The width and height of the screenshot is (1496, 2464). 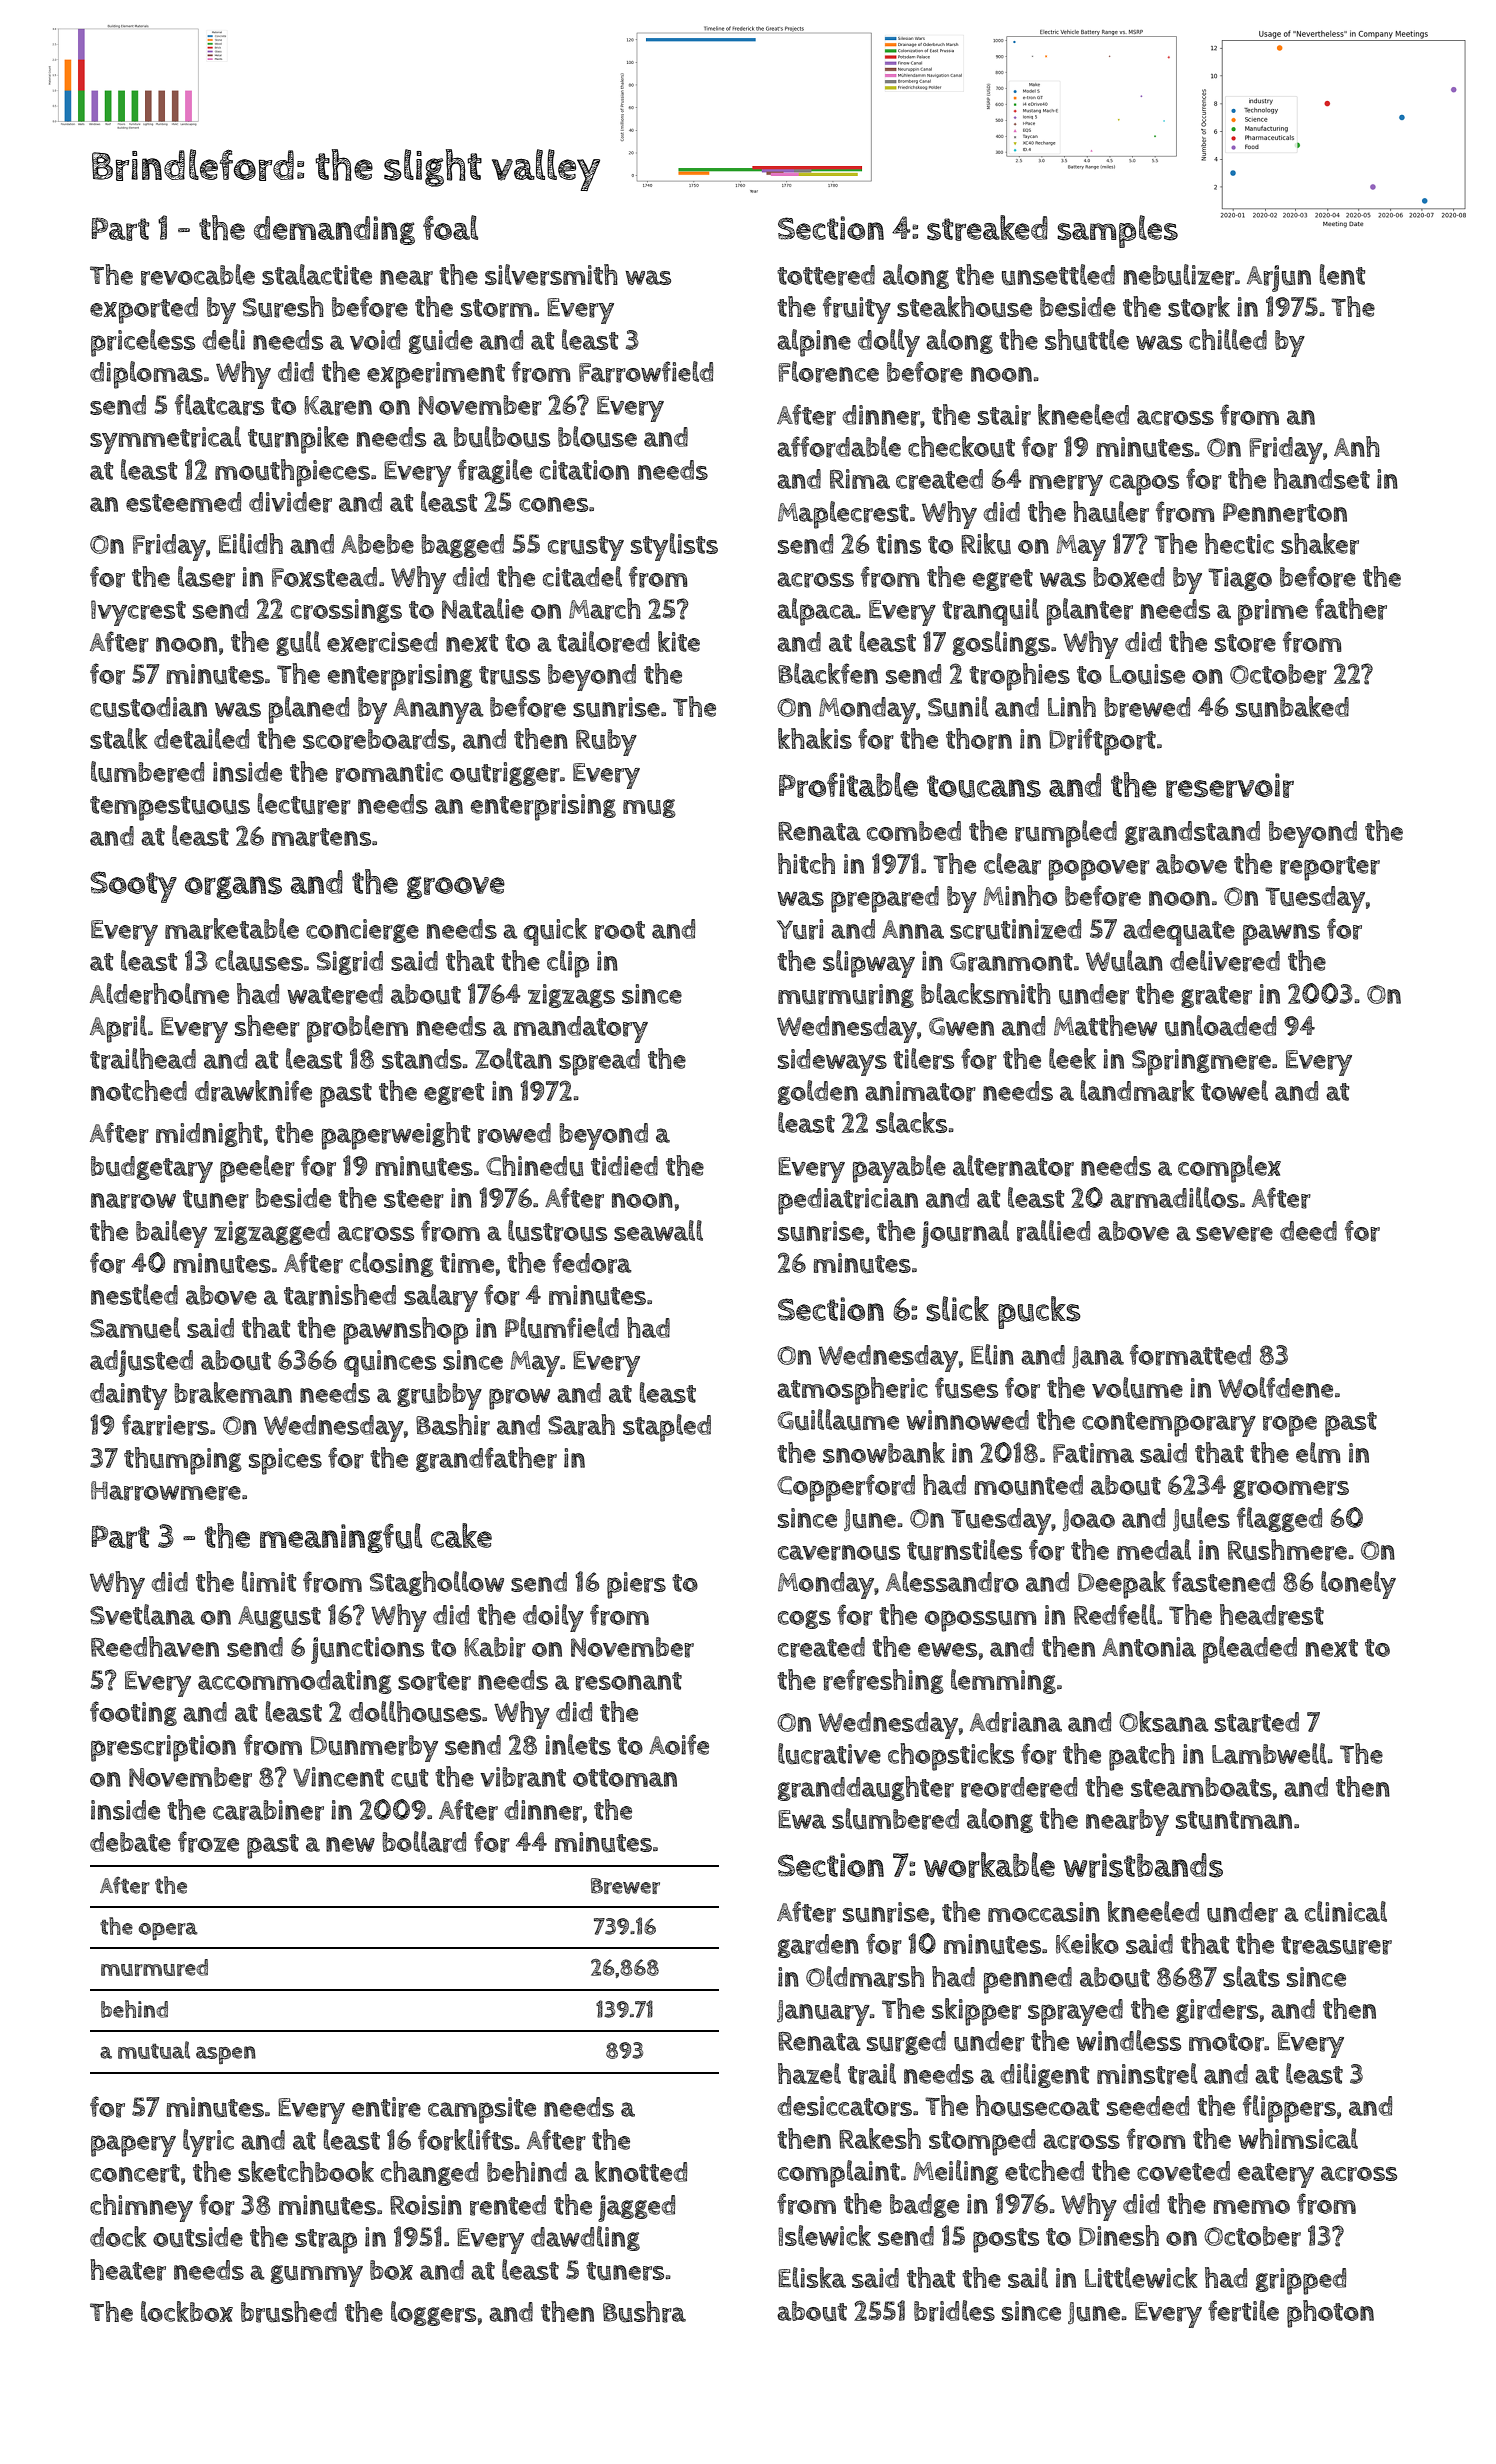 I want to click on Profitable, so click(x=848, y=785).
